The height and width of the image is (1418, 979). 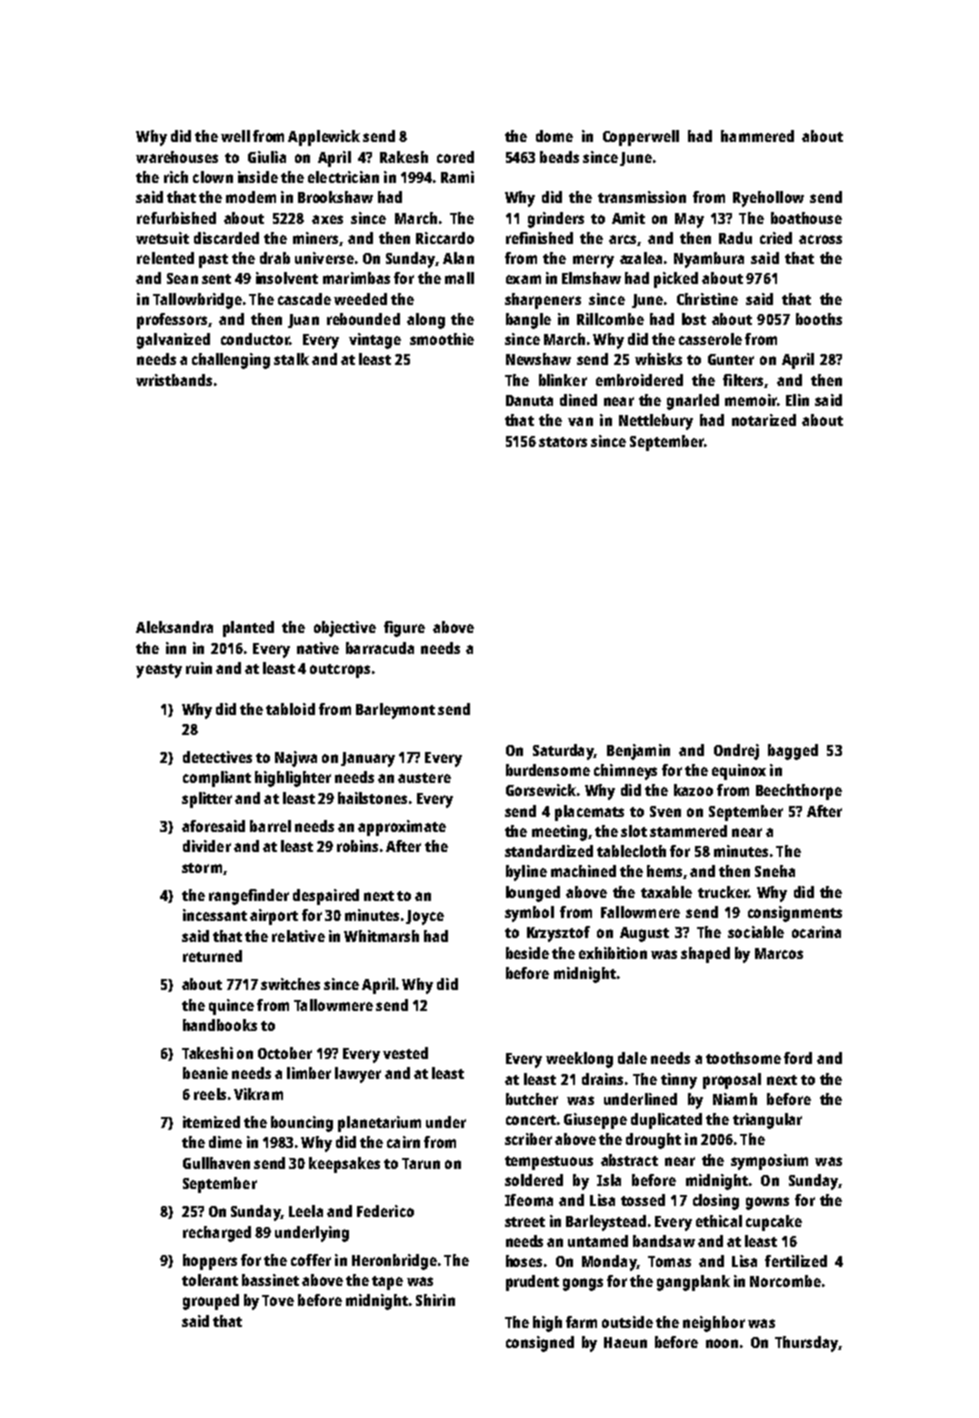 What do you see at coordinates (216, 1163) in the image?
I see `Gullhaven` at bounding box center [216, 1163].
